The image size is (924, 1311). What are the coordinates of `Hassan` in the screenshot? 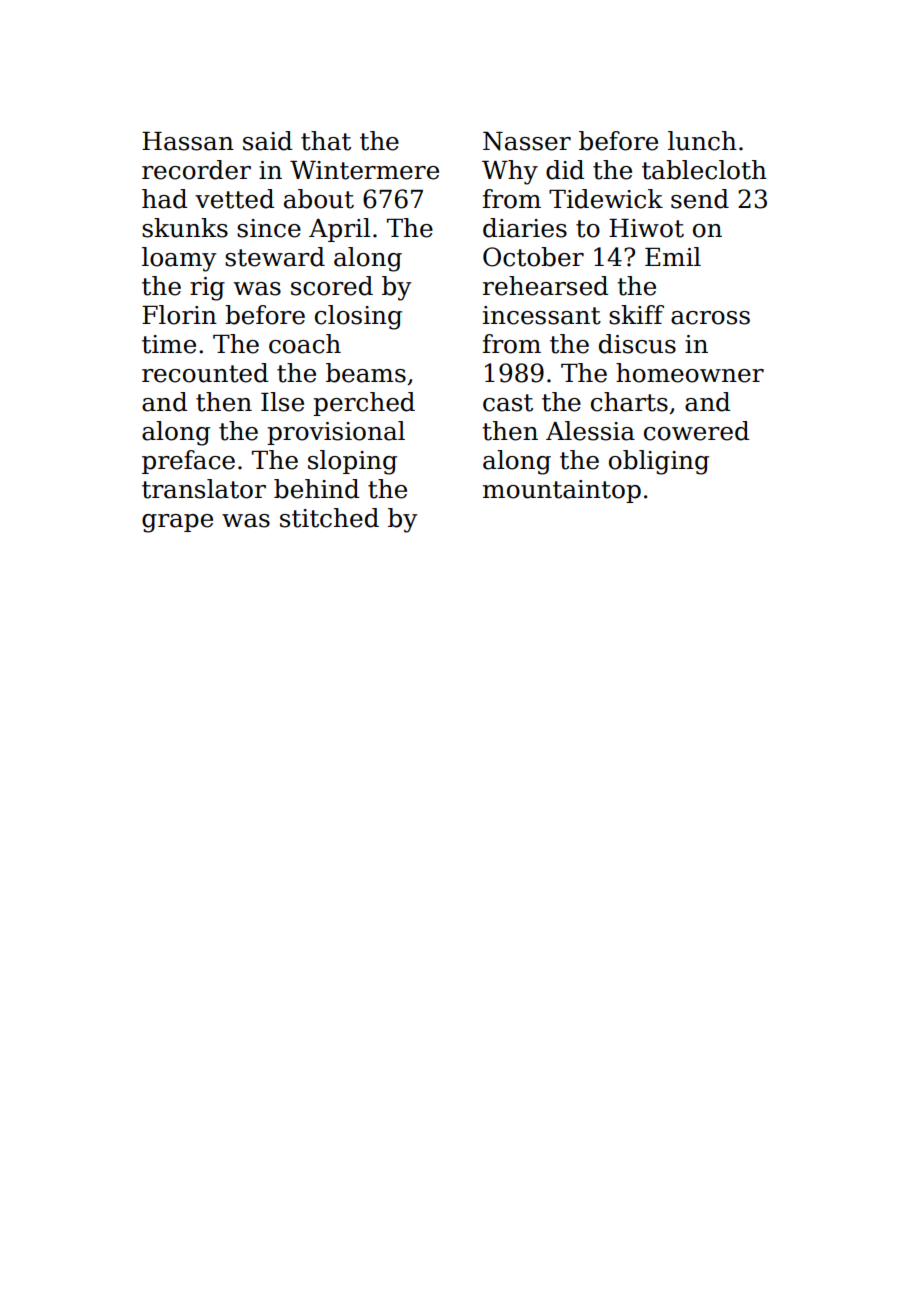 It's located at (188, 141).
